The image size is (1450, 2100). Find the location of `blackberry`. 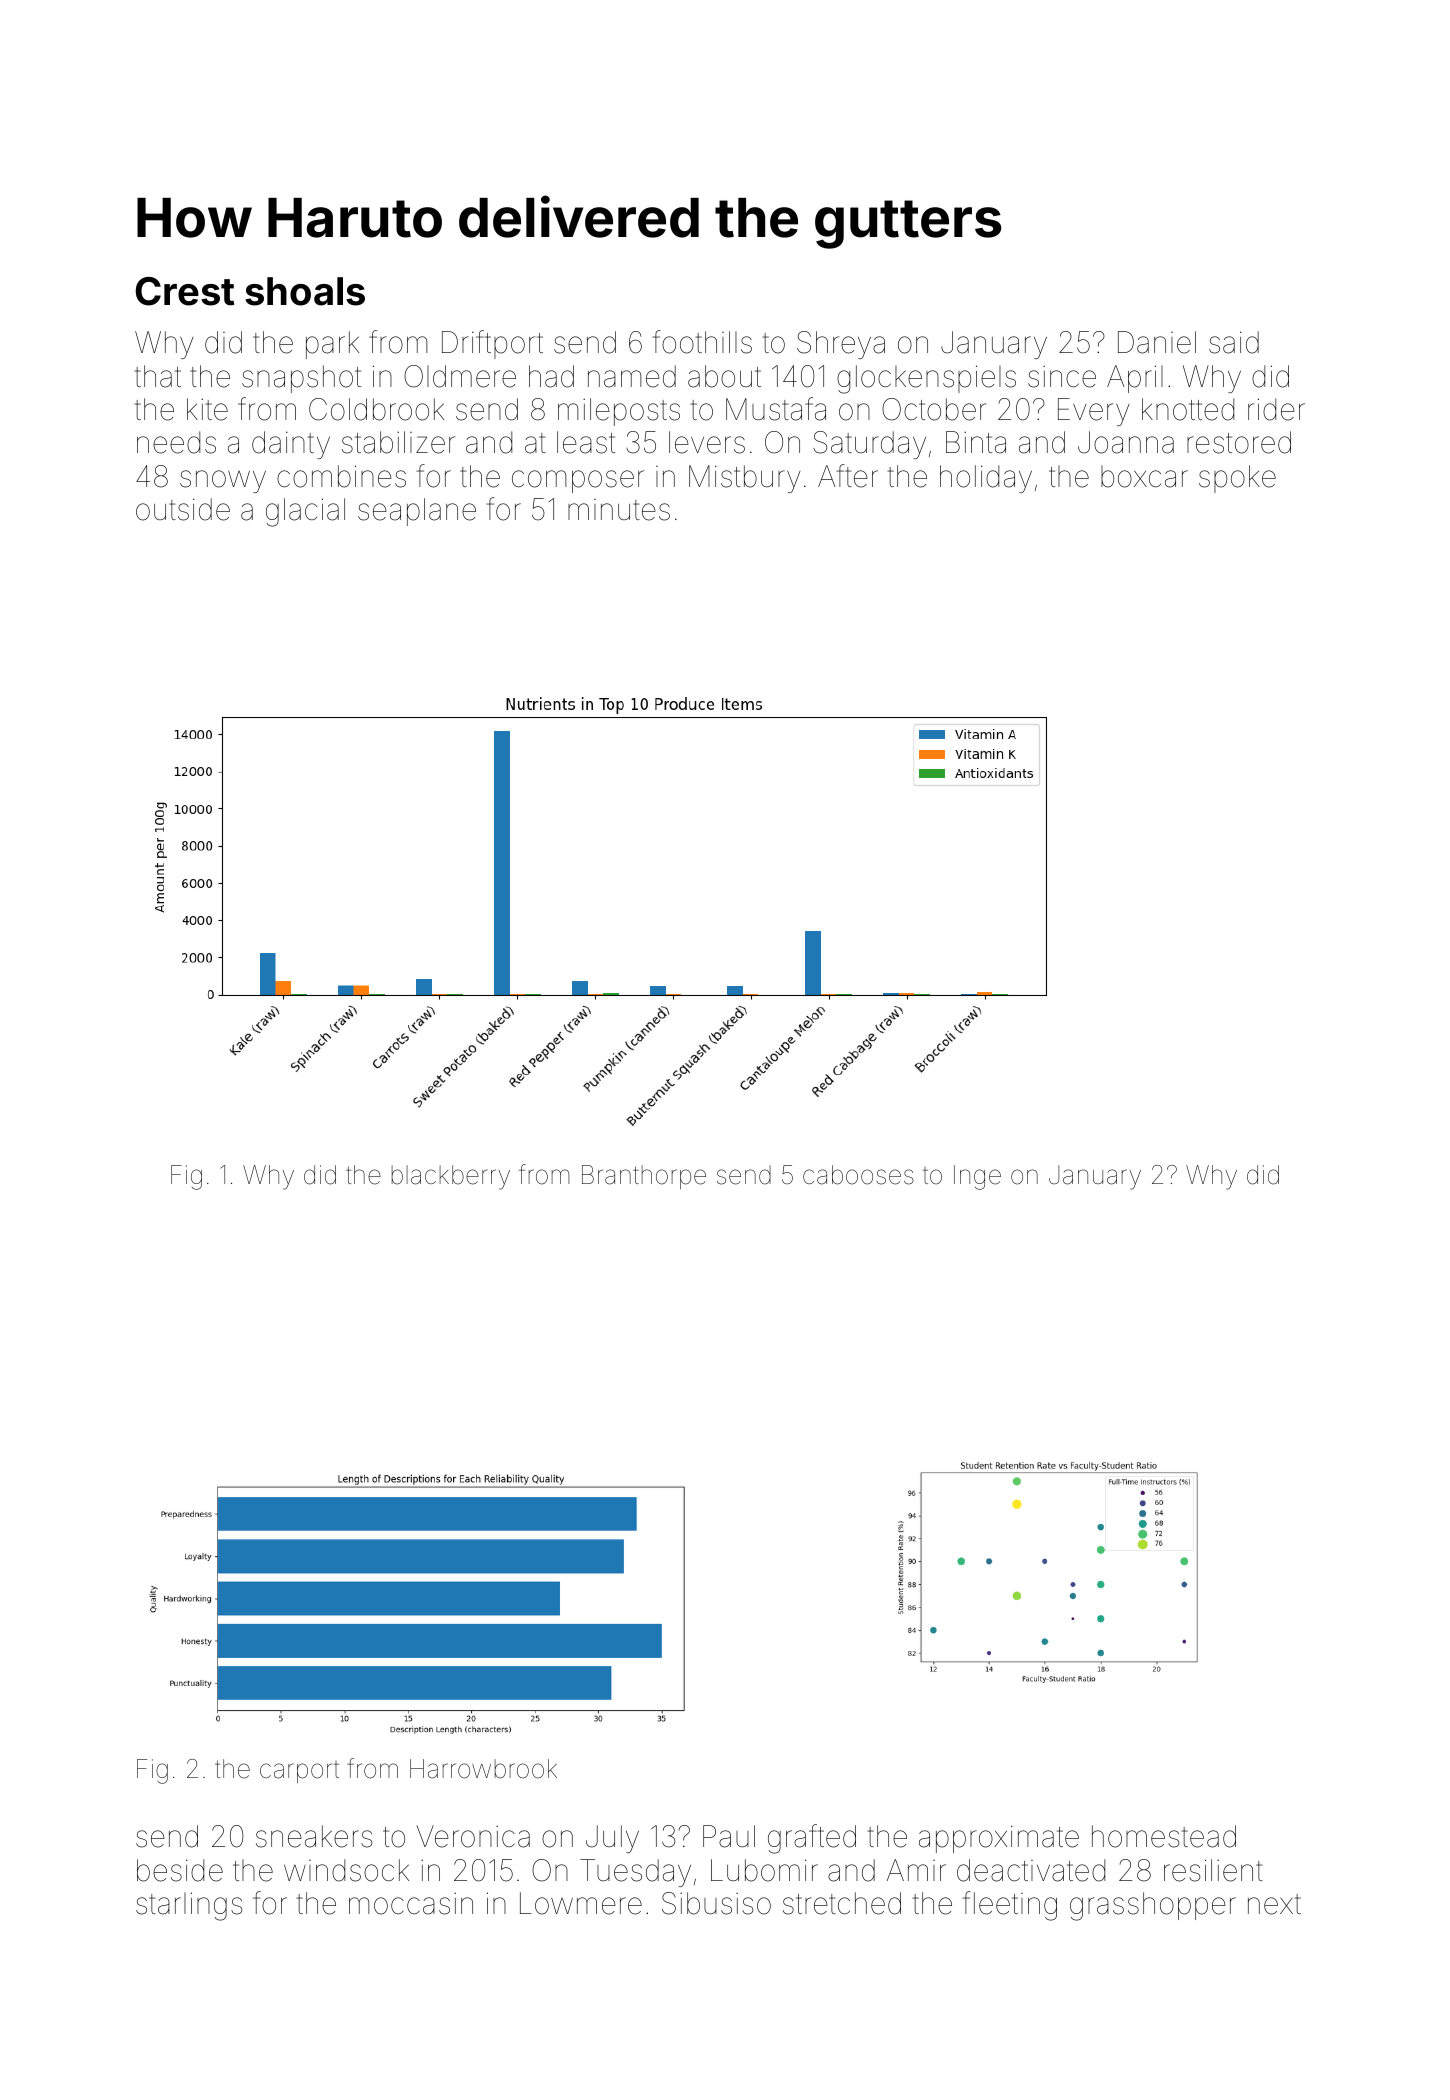

blackberry is located at coordinates (451, 1177).
